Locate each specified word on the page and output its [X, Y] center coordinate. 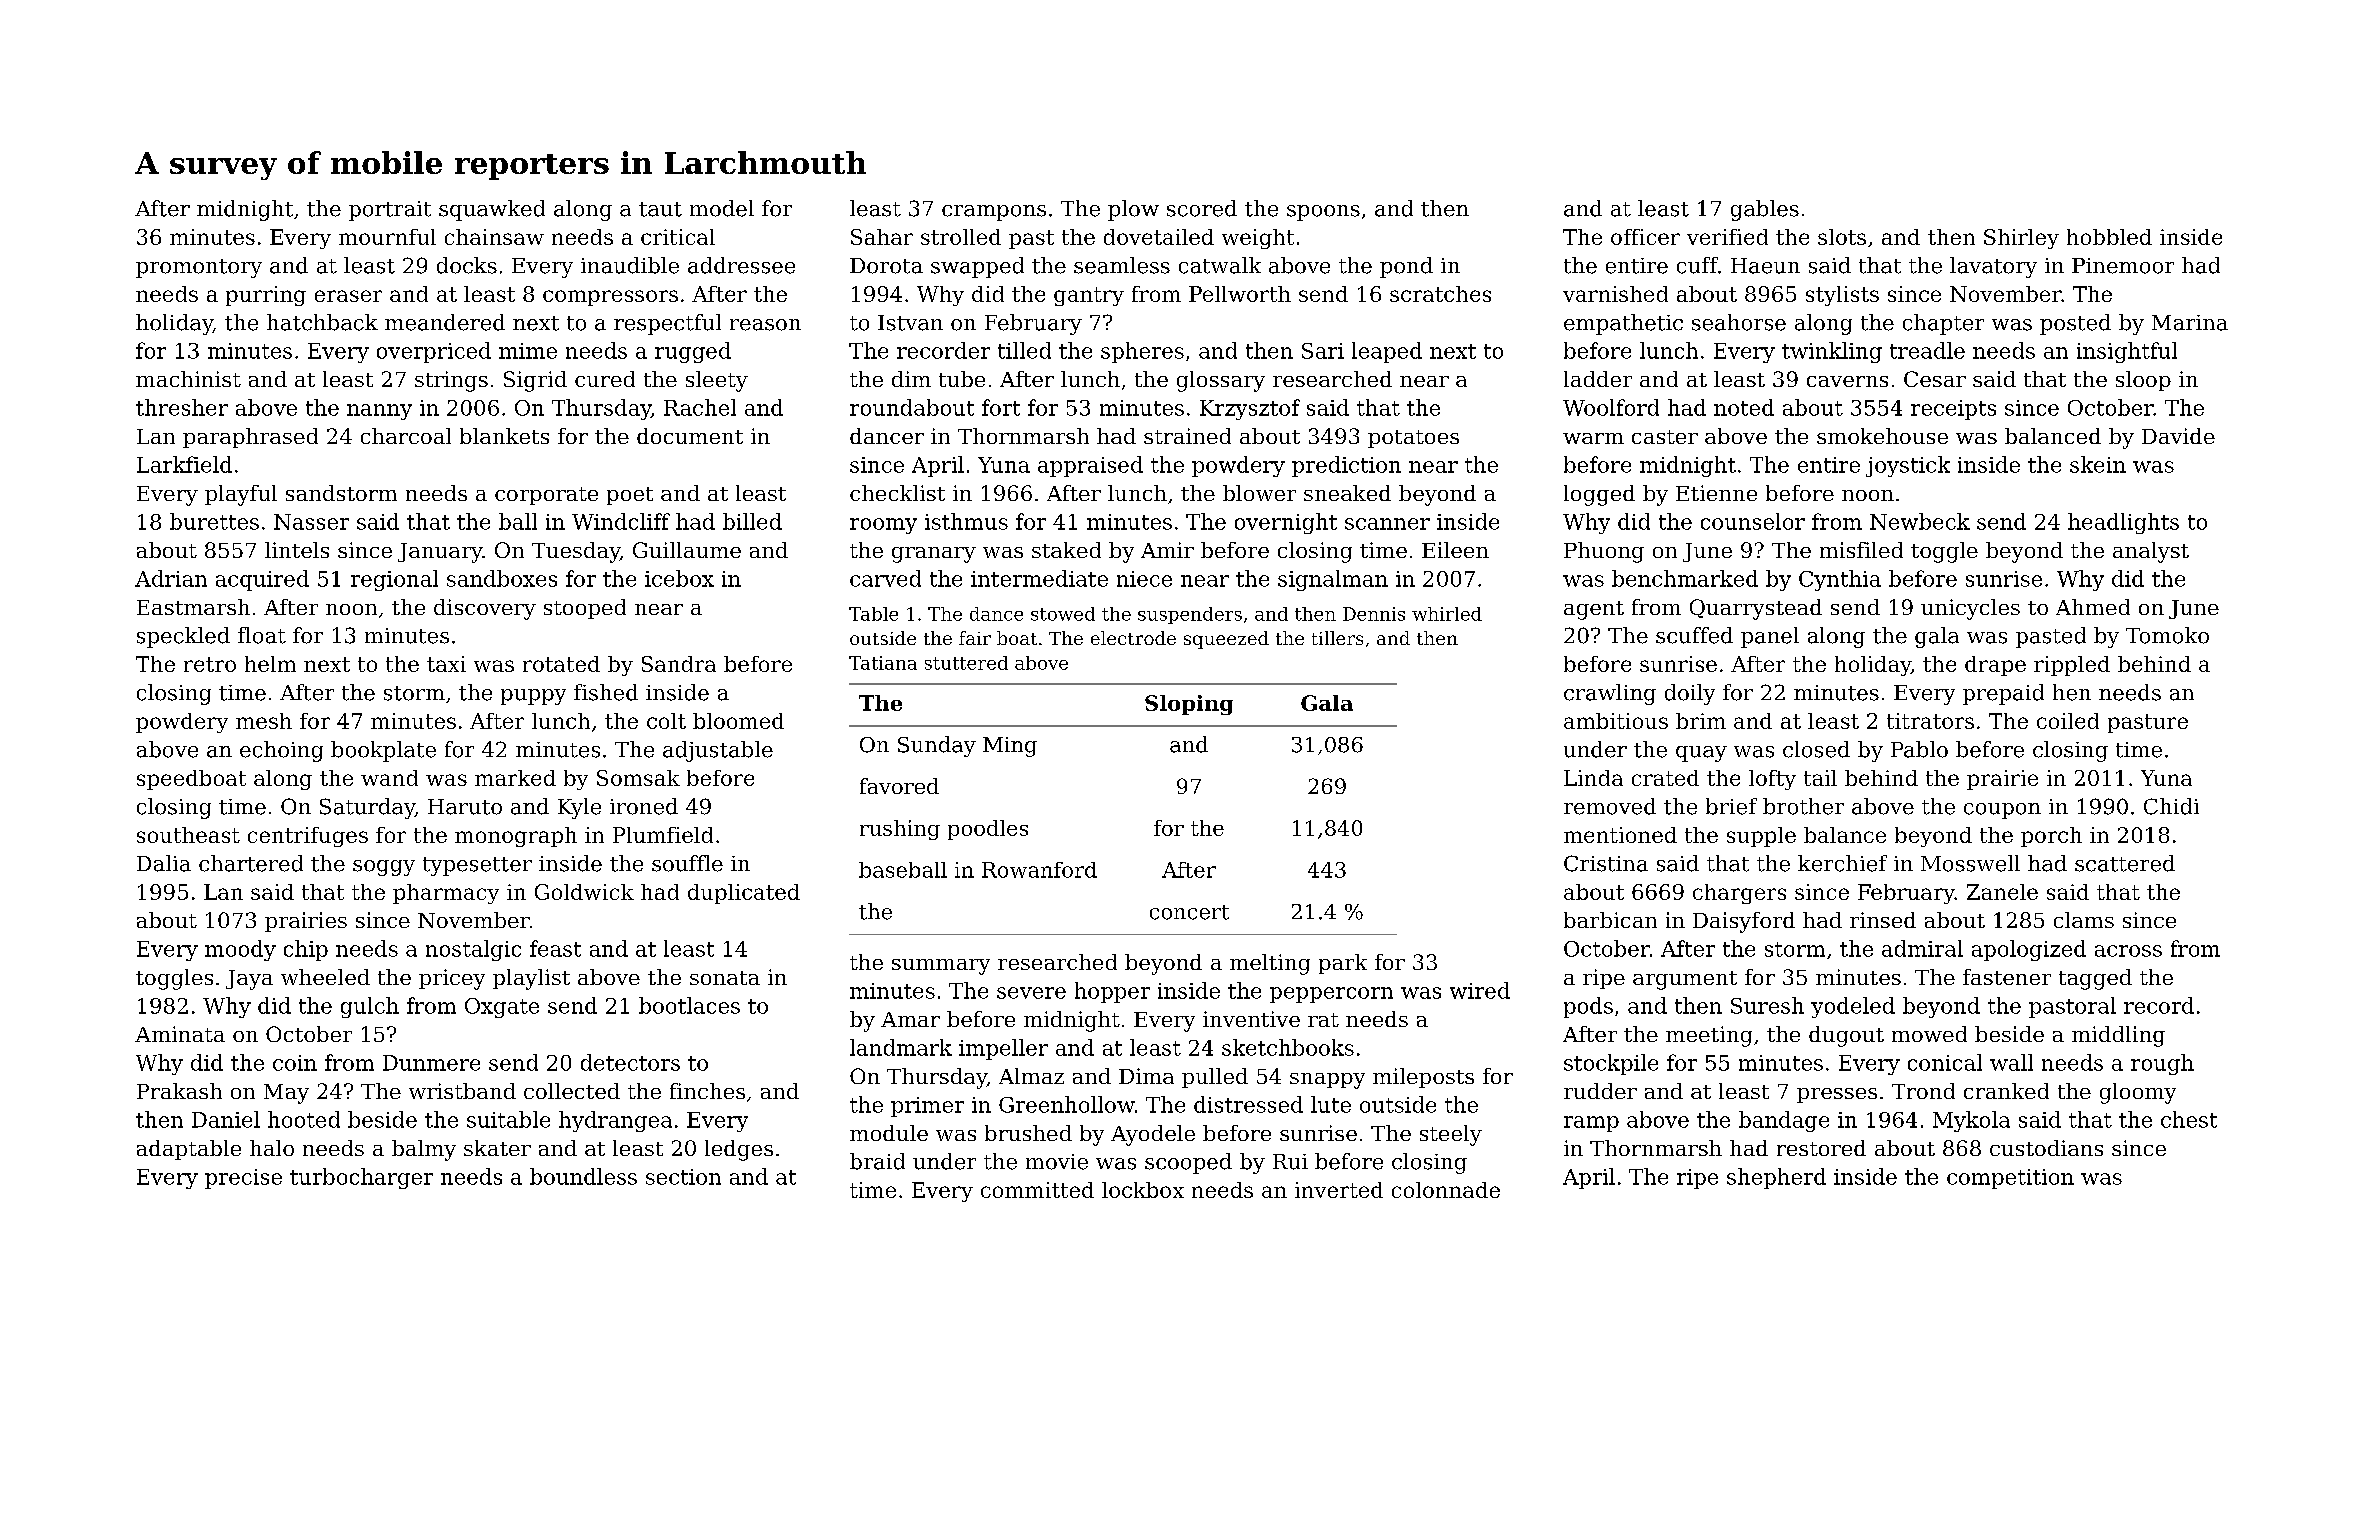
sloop [2143, 381]
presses [1837, 1095]
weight [1258, 239]
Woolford [1611, 407]
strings [451, 381]
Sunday [937, 746]
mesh [264, 721]
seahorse [1739, 322]
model [722, 208]
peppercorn [1331, 995]
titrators [1930, 721]
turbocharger [361, 1178]
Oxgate [502, 1008]
